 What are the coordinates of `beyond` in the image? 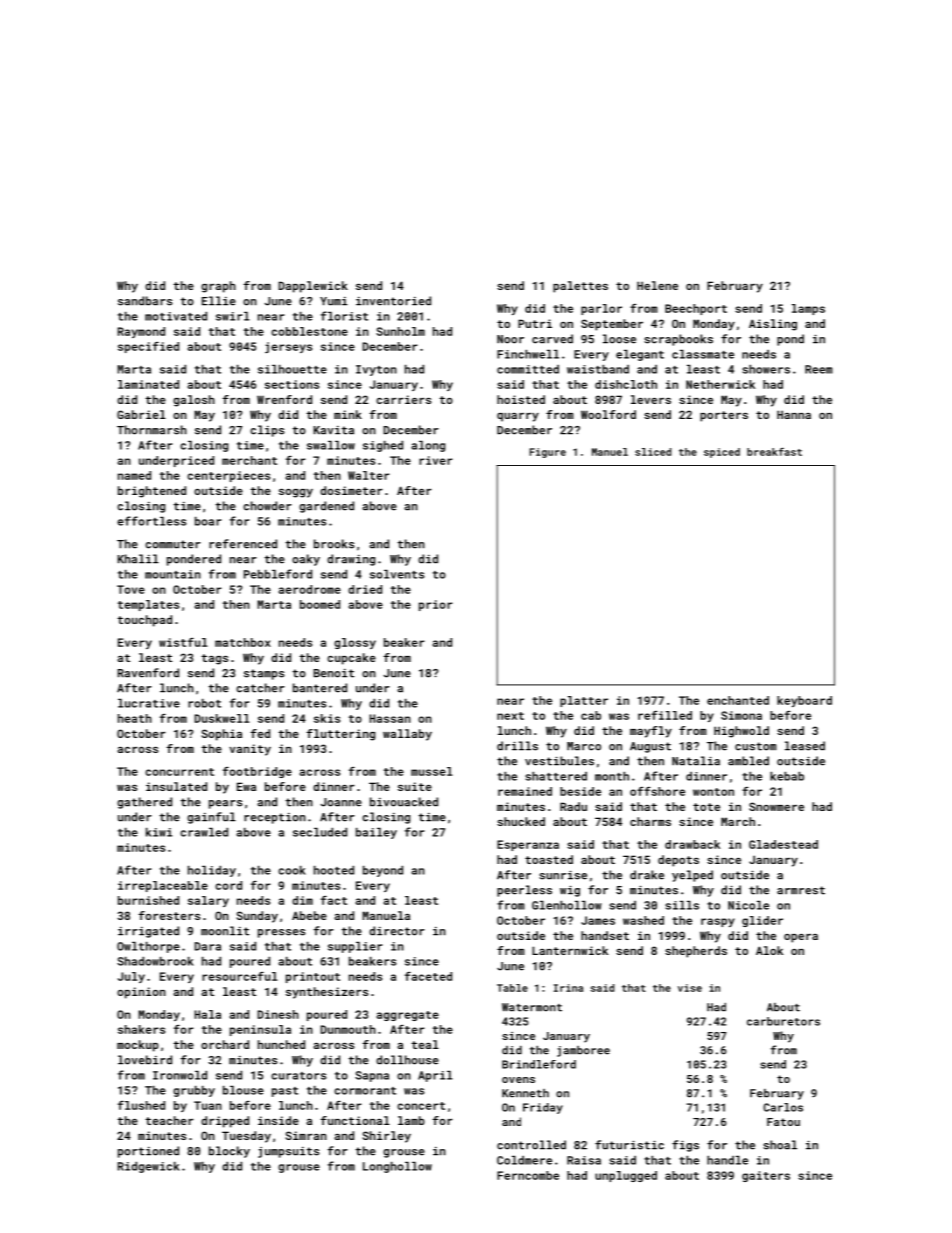 It's located at (383, 871).
